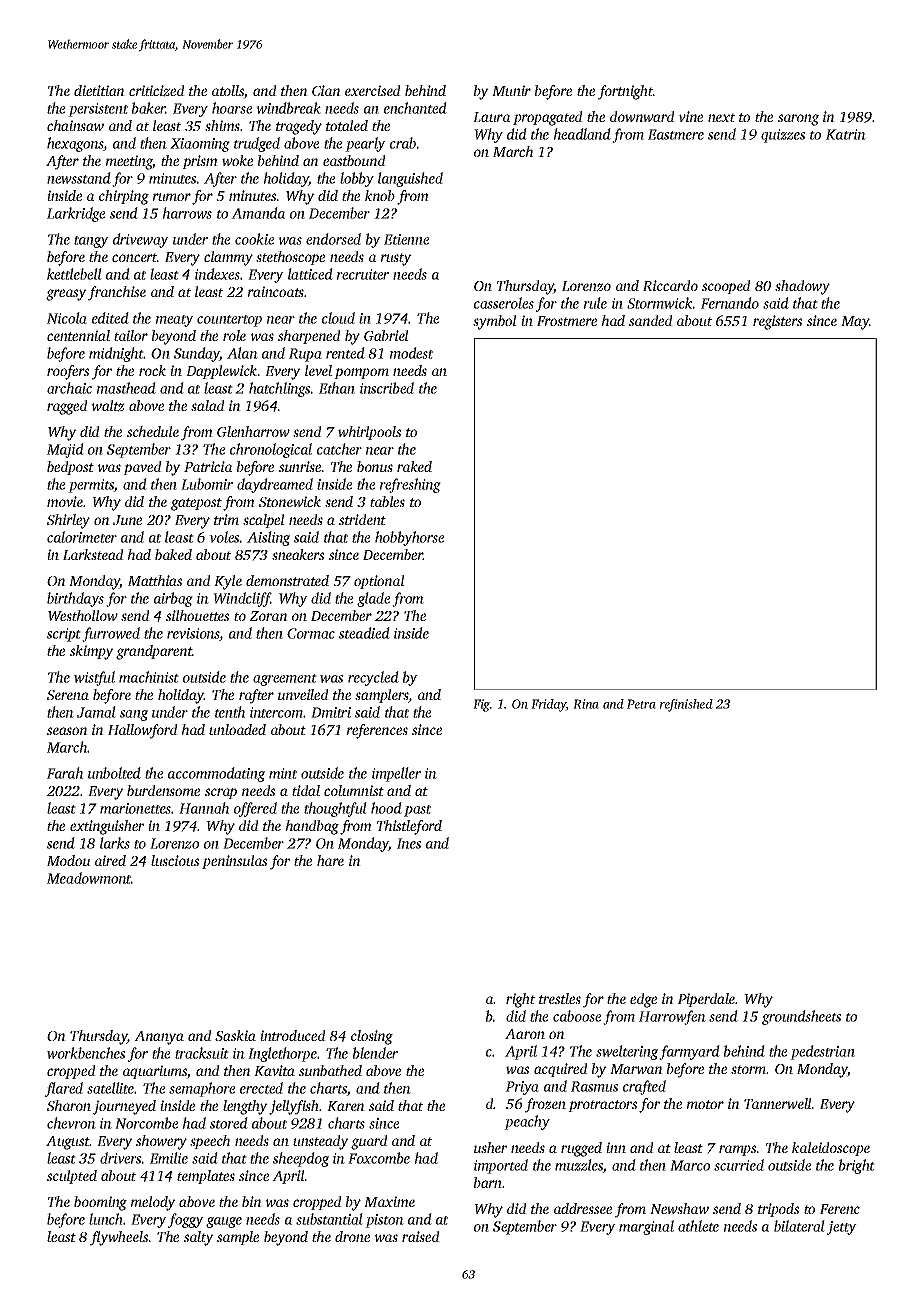  What do you see at coordinates (417, 811) in the document?
I see `past` at bounding box center [417, 811].
